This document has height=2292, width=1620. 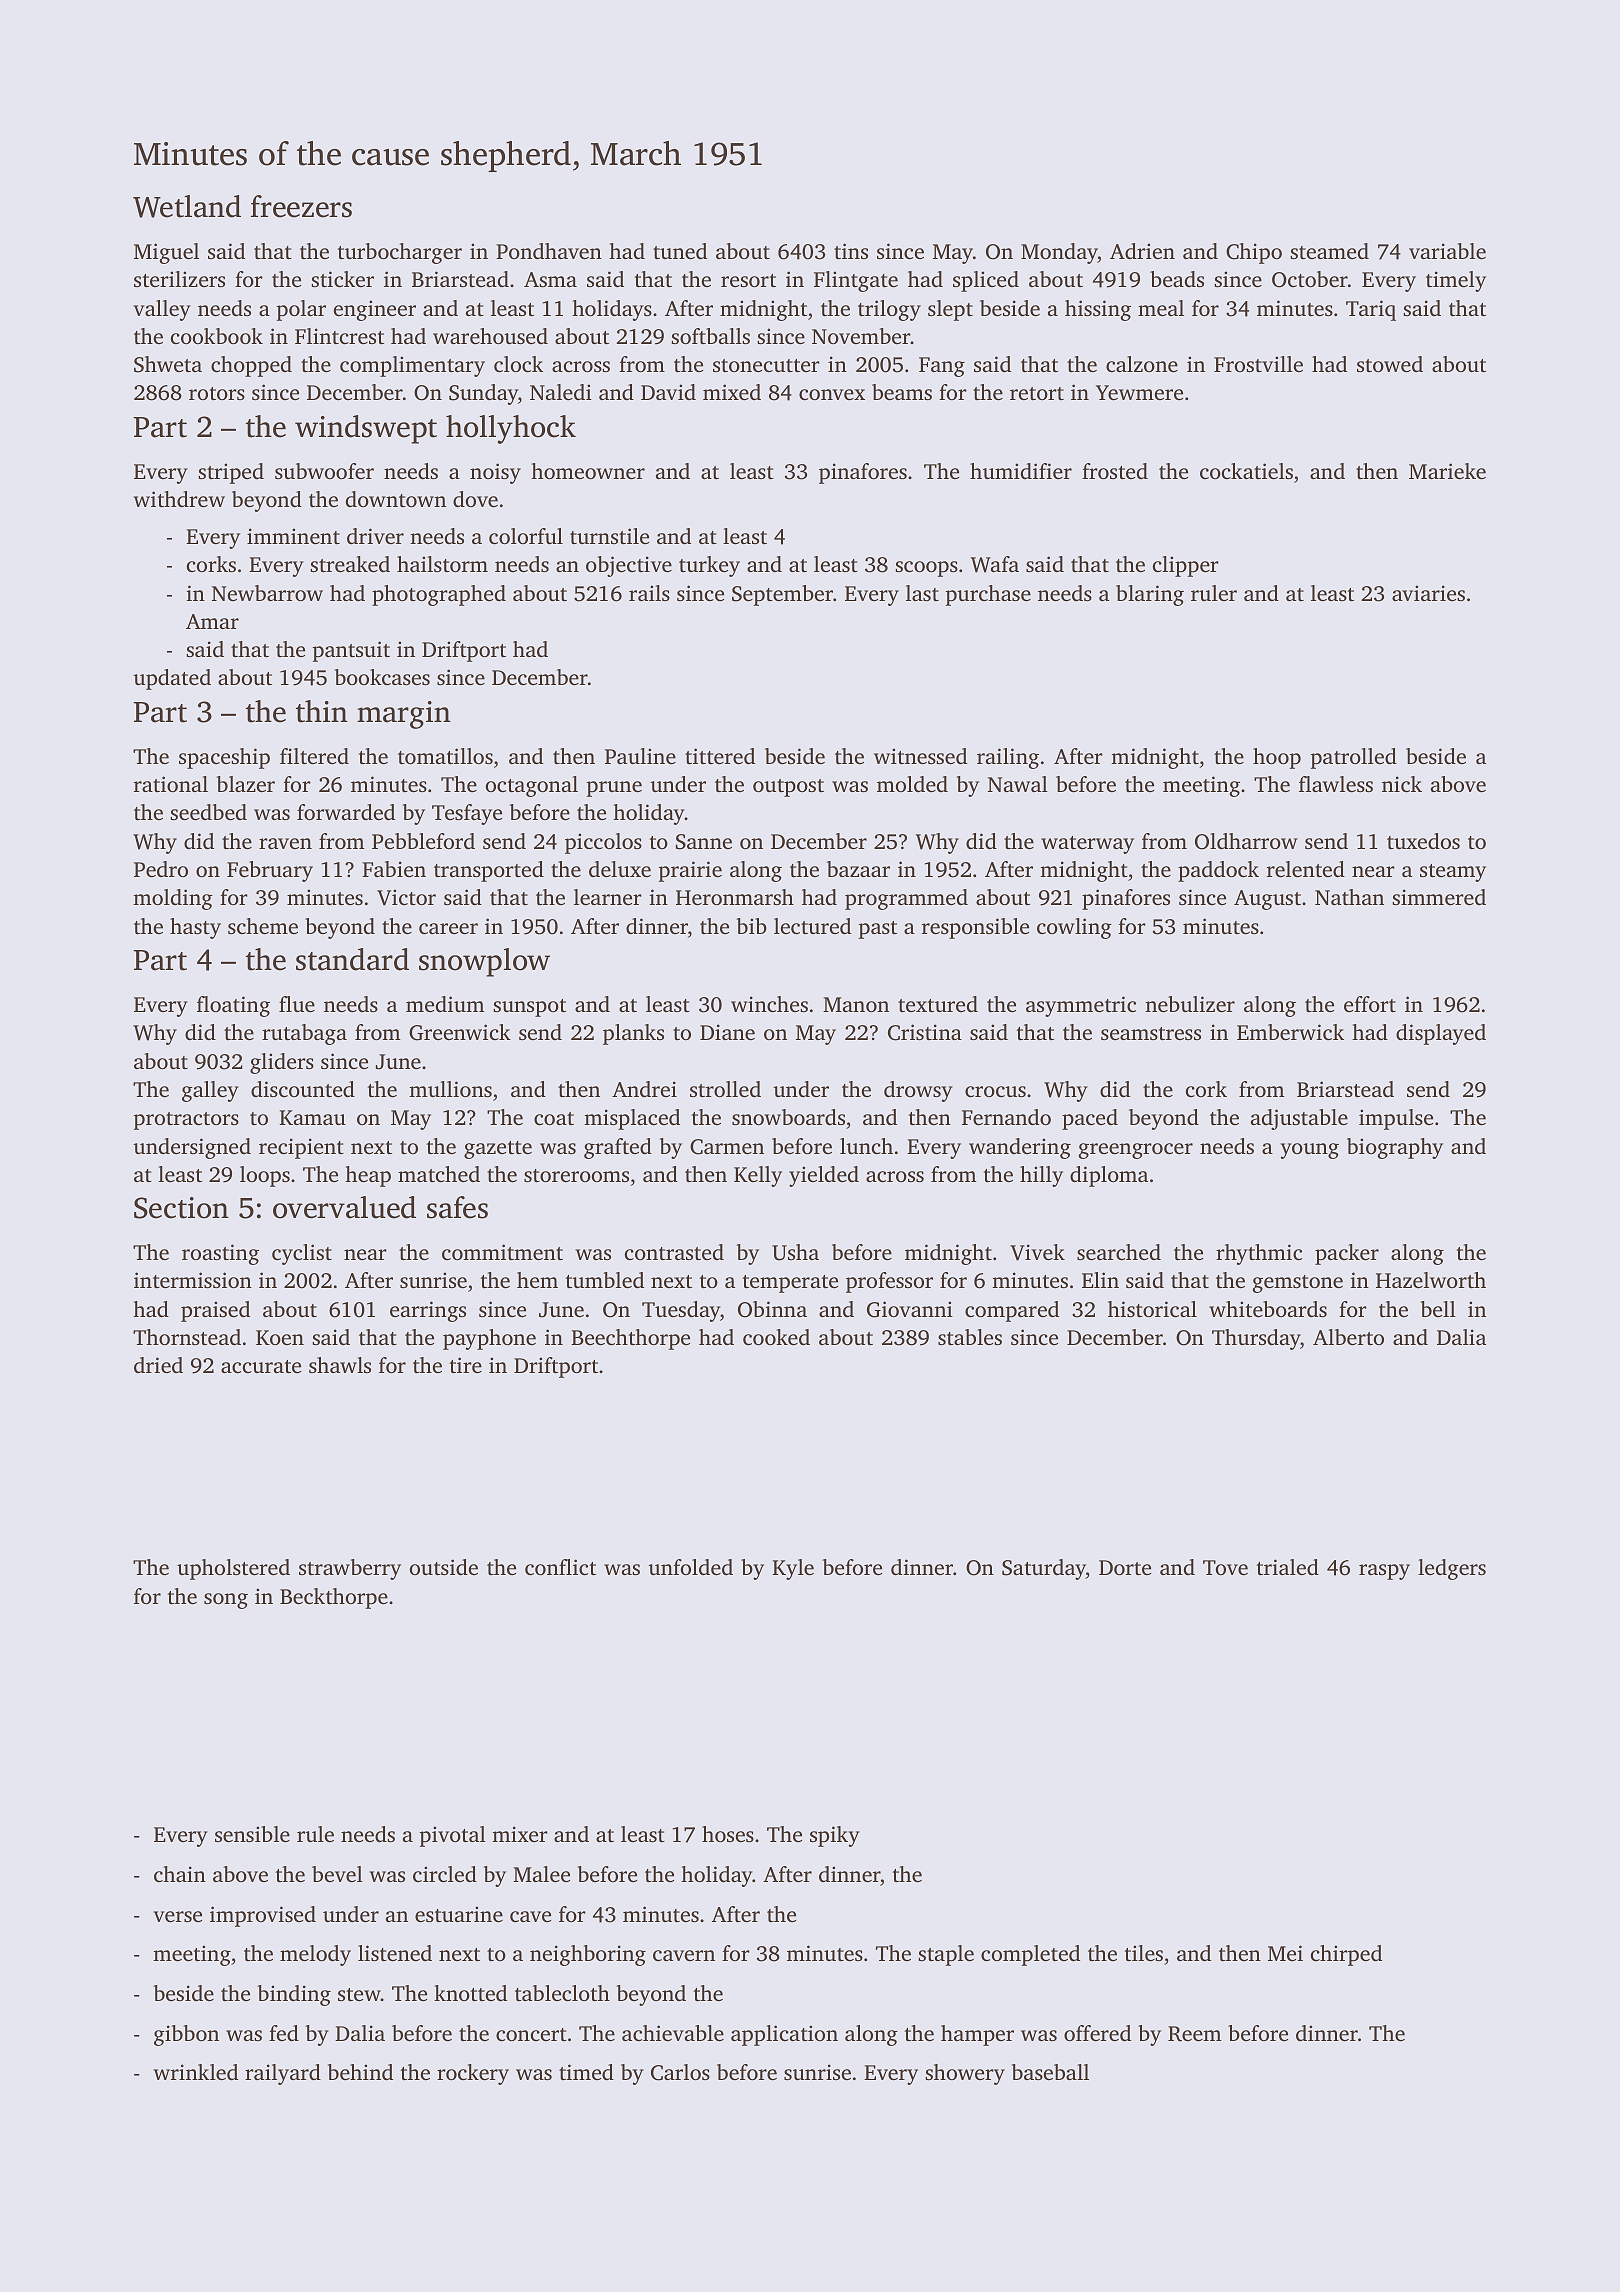 What do you see at coordinates (217, 393) in the document?
I see `rotors` at bounding box center [217, 393].
